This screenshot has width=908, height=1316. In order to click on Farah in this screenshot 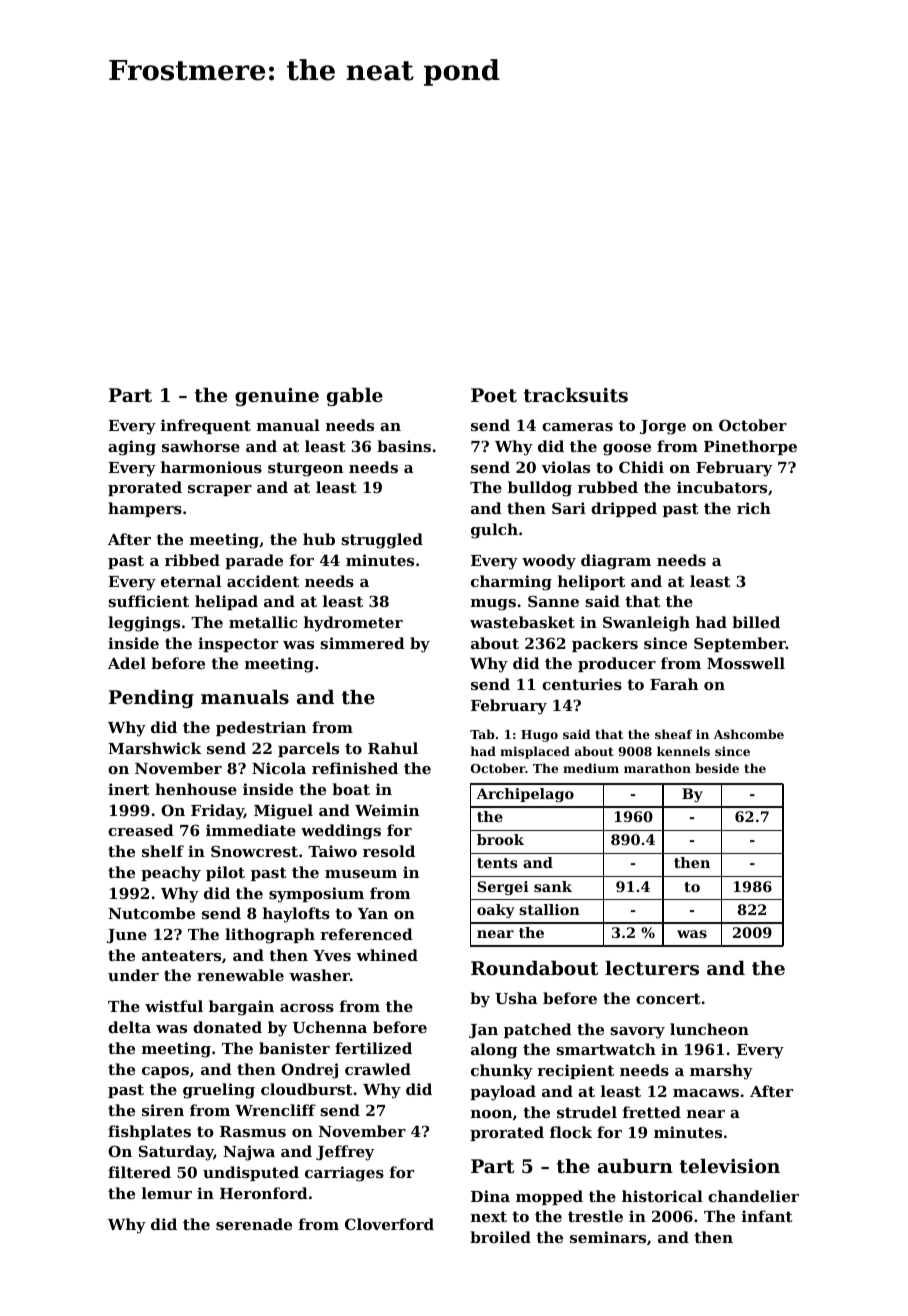, I will do `click(674, 684)`.
